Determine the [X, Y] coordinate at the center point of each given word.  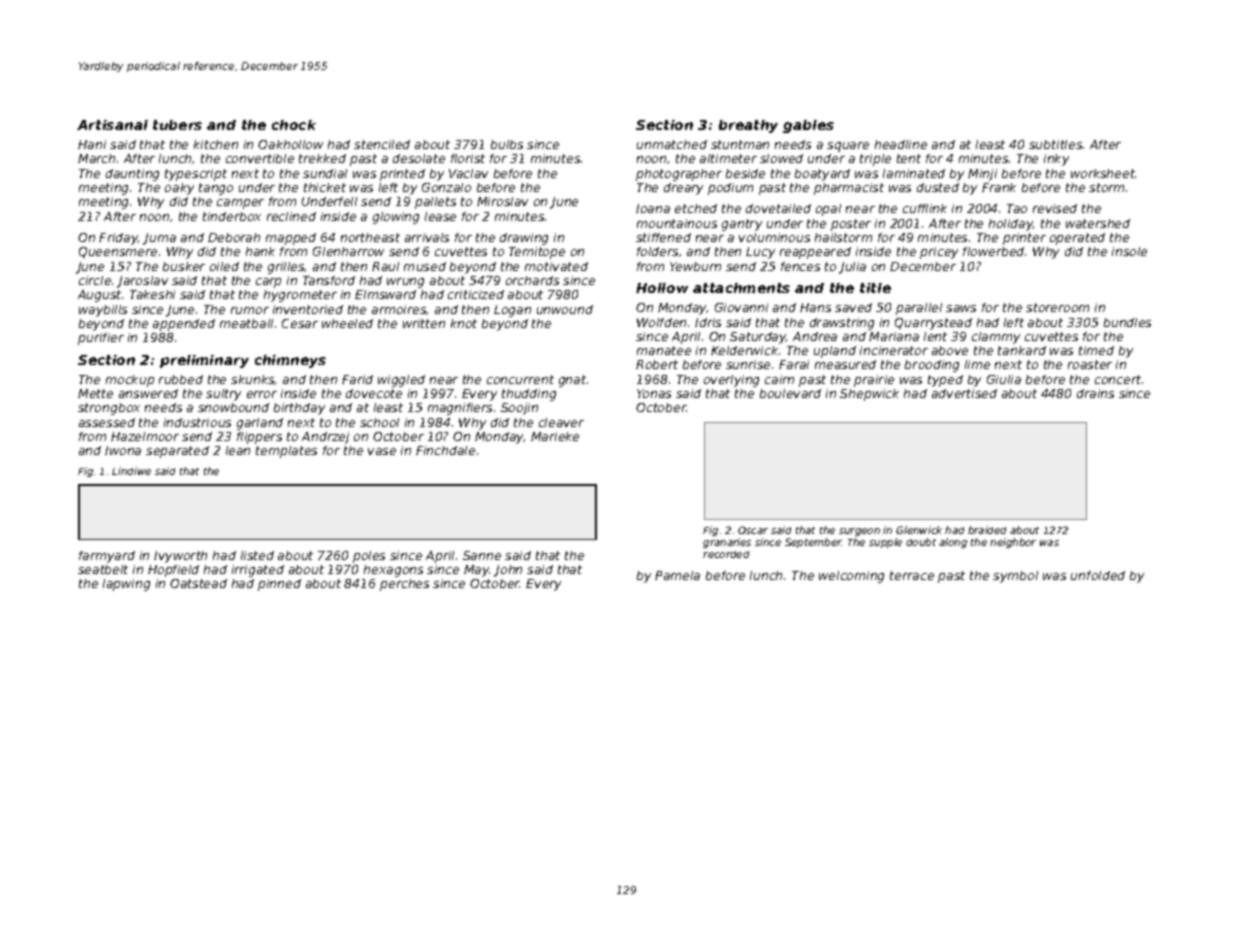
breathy [748, 126]
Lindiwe [131, 471]
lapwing [126, 585]
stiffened [663, 237]
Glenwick [919, 530]
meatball [246, 323]
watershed [1098, 223]
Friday [118, 239]
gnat [572, 381]
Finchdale [445, 450]
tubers [177, 125]
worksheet [1103, 173]
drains [1095, 393]
